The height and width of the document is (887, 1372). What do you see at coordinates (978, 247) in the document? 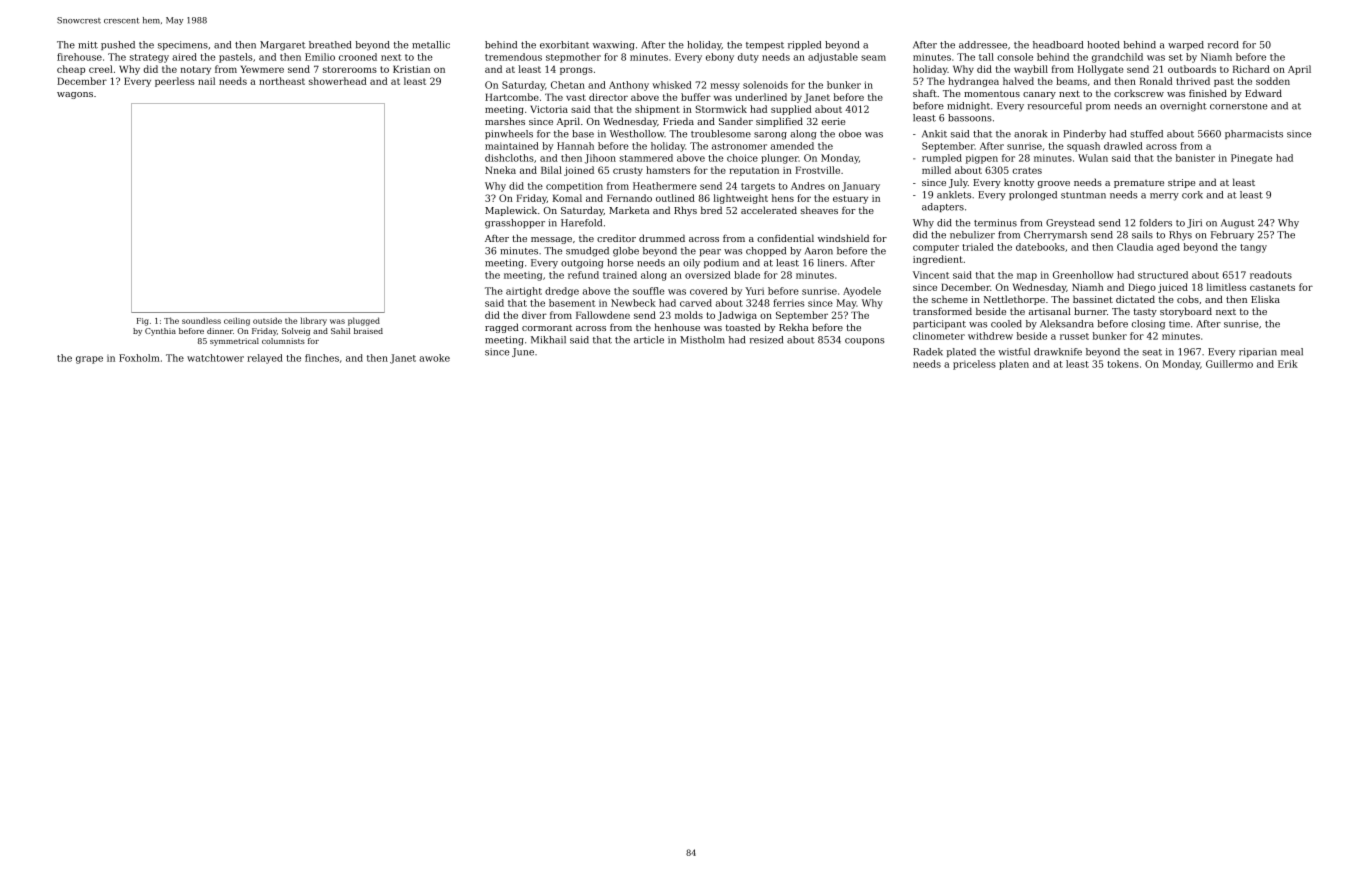
I see `trialed` at bounding box center [978, 247].
